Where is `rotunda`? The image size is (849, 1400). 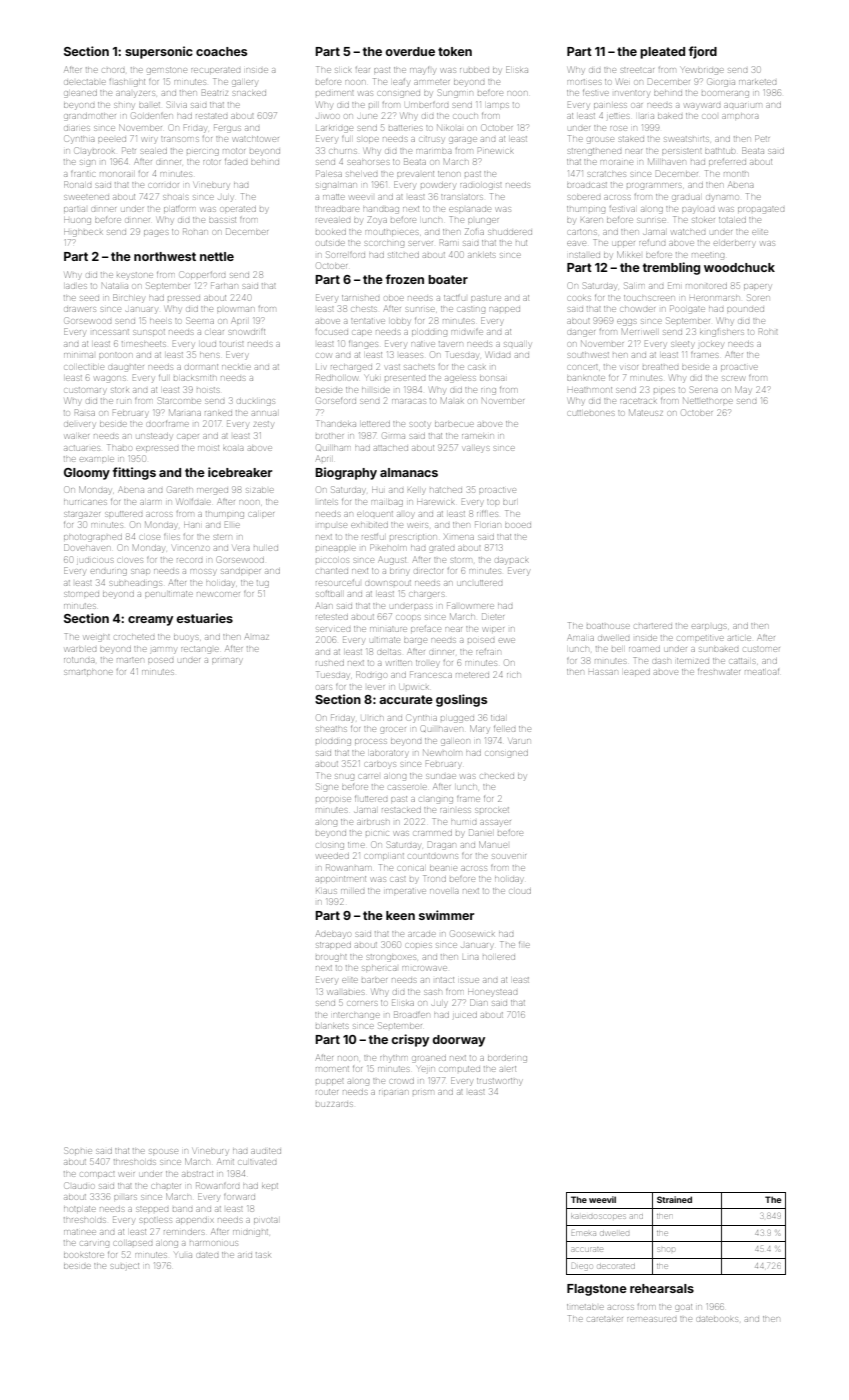
rotunda is located at coordinates (79, 660).
